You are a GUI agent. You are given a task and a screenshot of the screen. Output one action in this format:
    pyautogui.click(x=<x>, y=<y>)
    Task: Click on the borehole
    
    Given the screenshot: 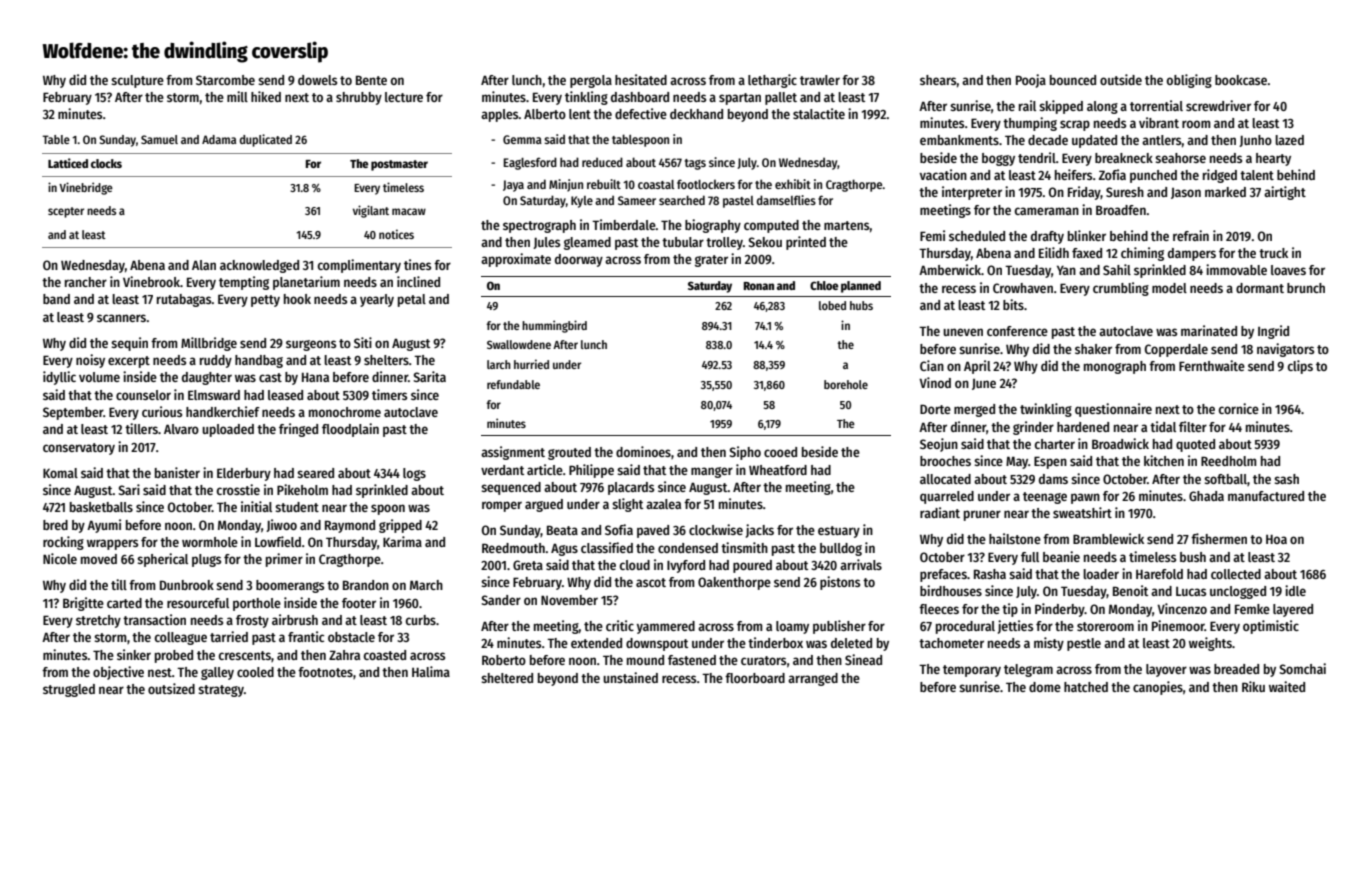 What is the action you would take?
    pyautogui.click(x=846, y=384)
